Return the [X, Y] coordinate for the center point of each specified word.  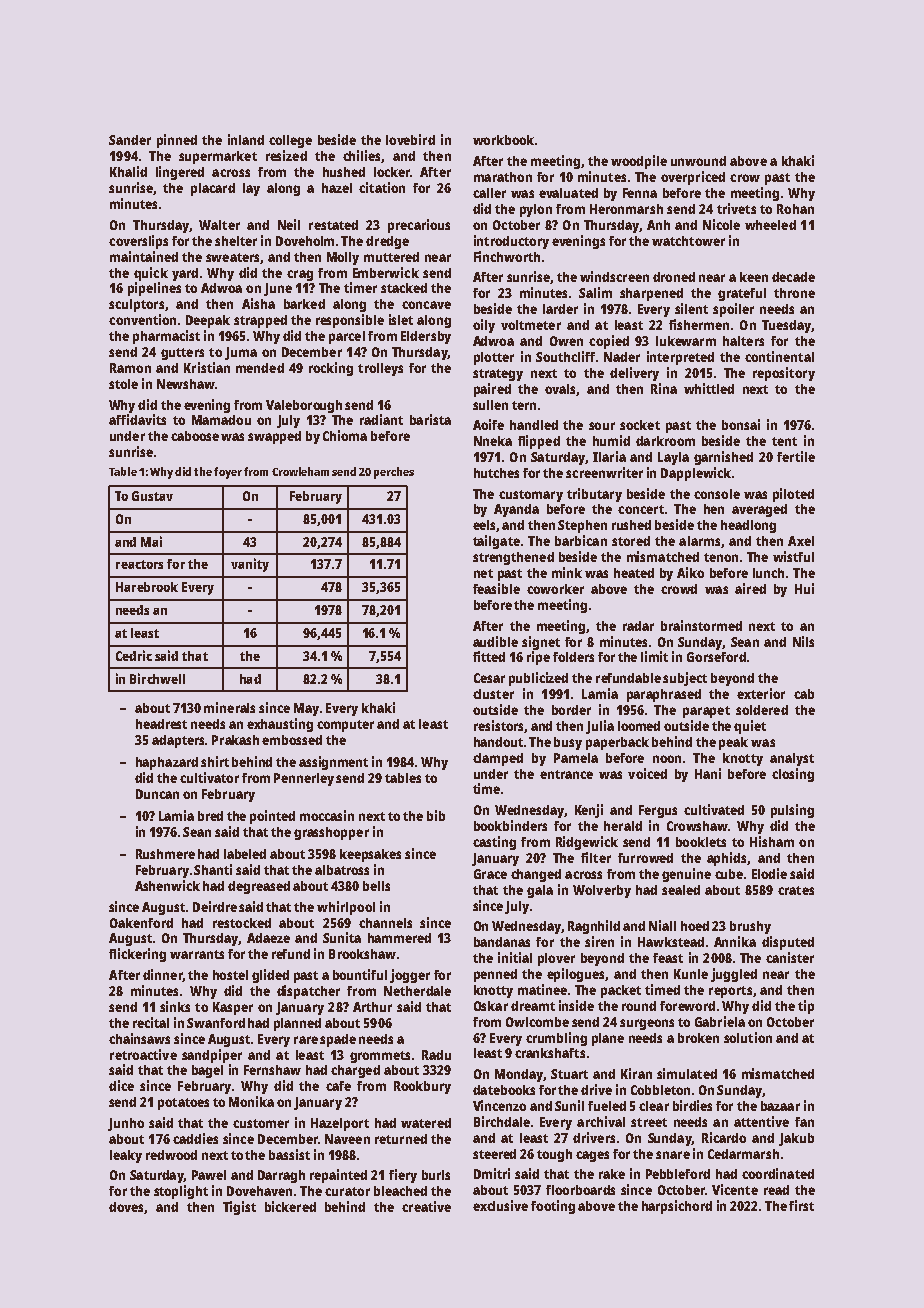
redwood [171, 1155]
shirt [215, 761]
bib [436, 815]
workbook [503, 140]
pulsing [792, 811]
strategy [498, 375]
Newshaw [186, 384]
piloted [793, 495]
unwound [698, 161]
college [290, 141]
